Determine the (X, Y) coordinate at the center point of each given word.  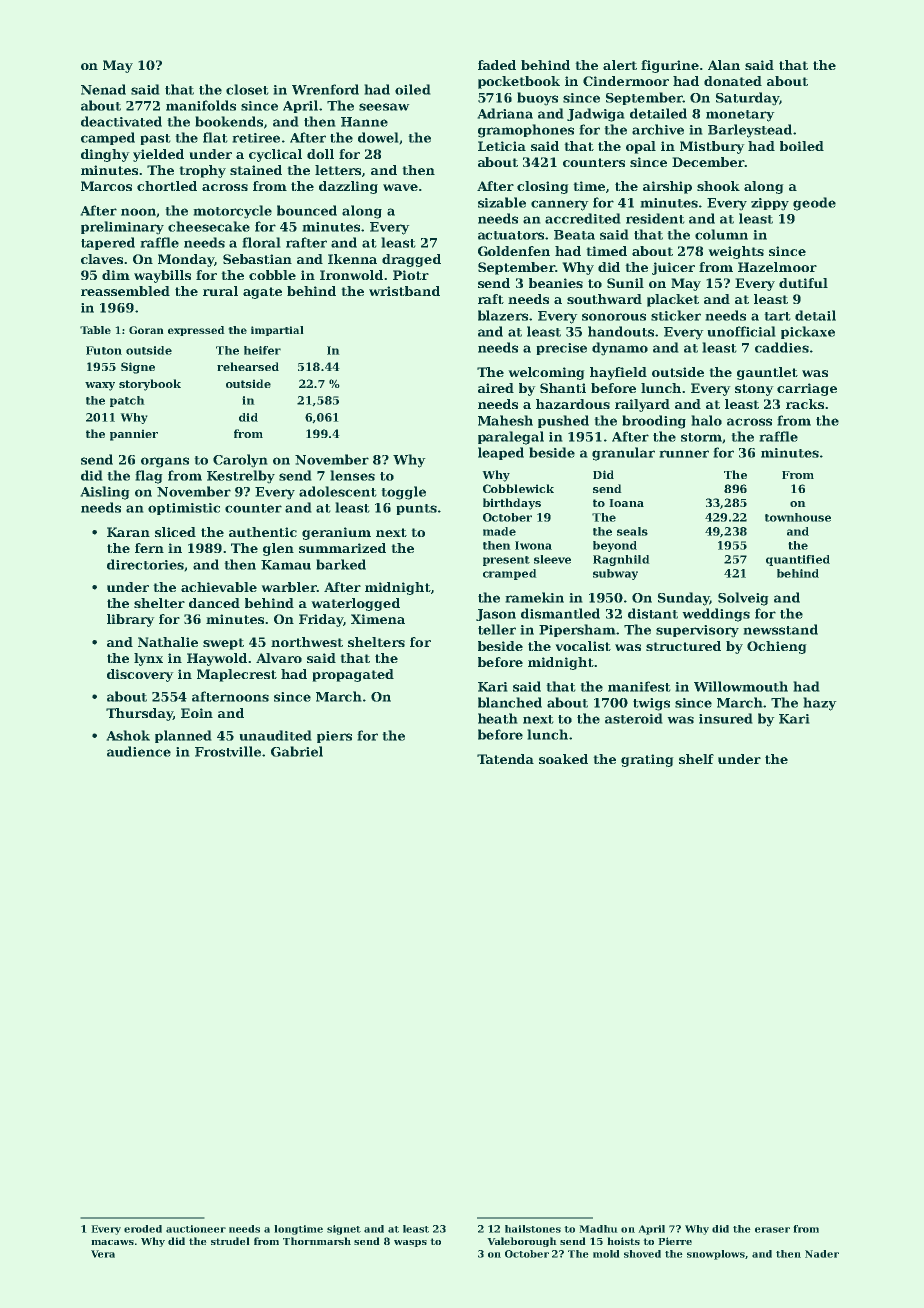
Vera (103, 1254)
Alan (724, 65)
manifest (639, 686)
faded (497, 65)
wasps (410, 1243)
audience (139, 751)
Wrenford (325, 89)
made (499, 531)
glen (278, 549)
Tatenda (505, 759)
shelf (696, 759)
